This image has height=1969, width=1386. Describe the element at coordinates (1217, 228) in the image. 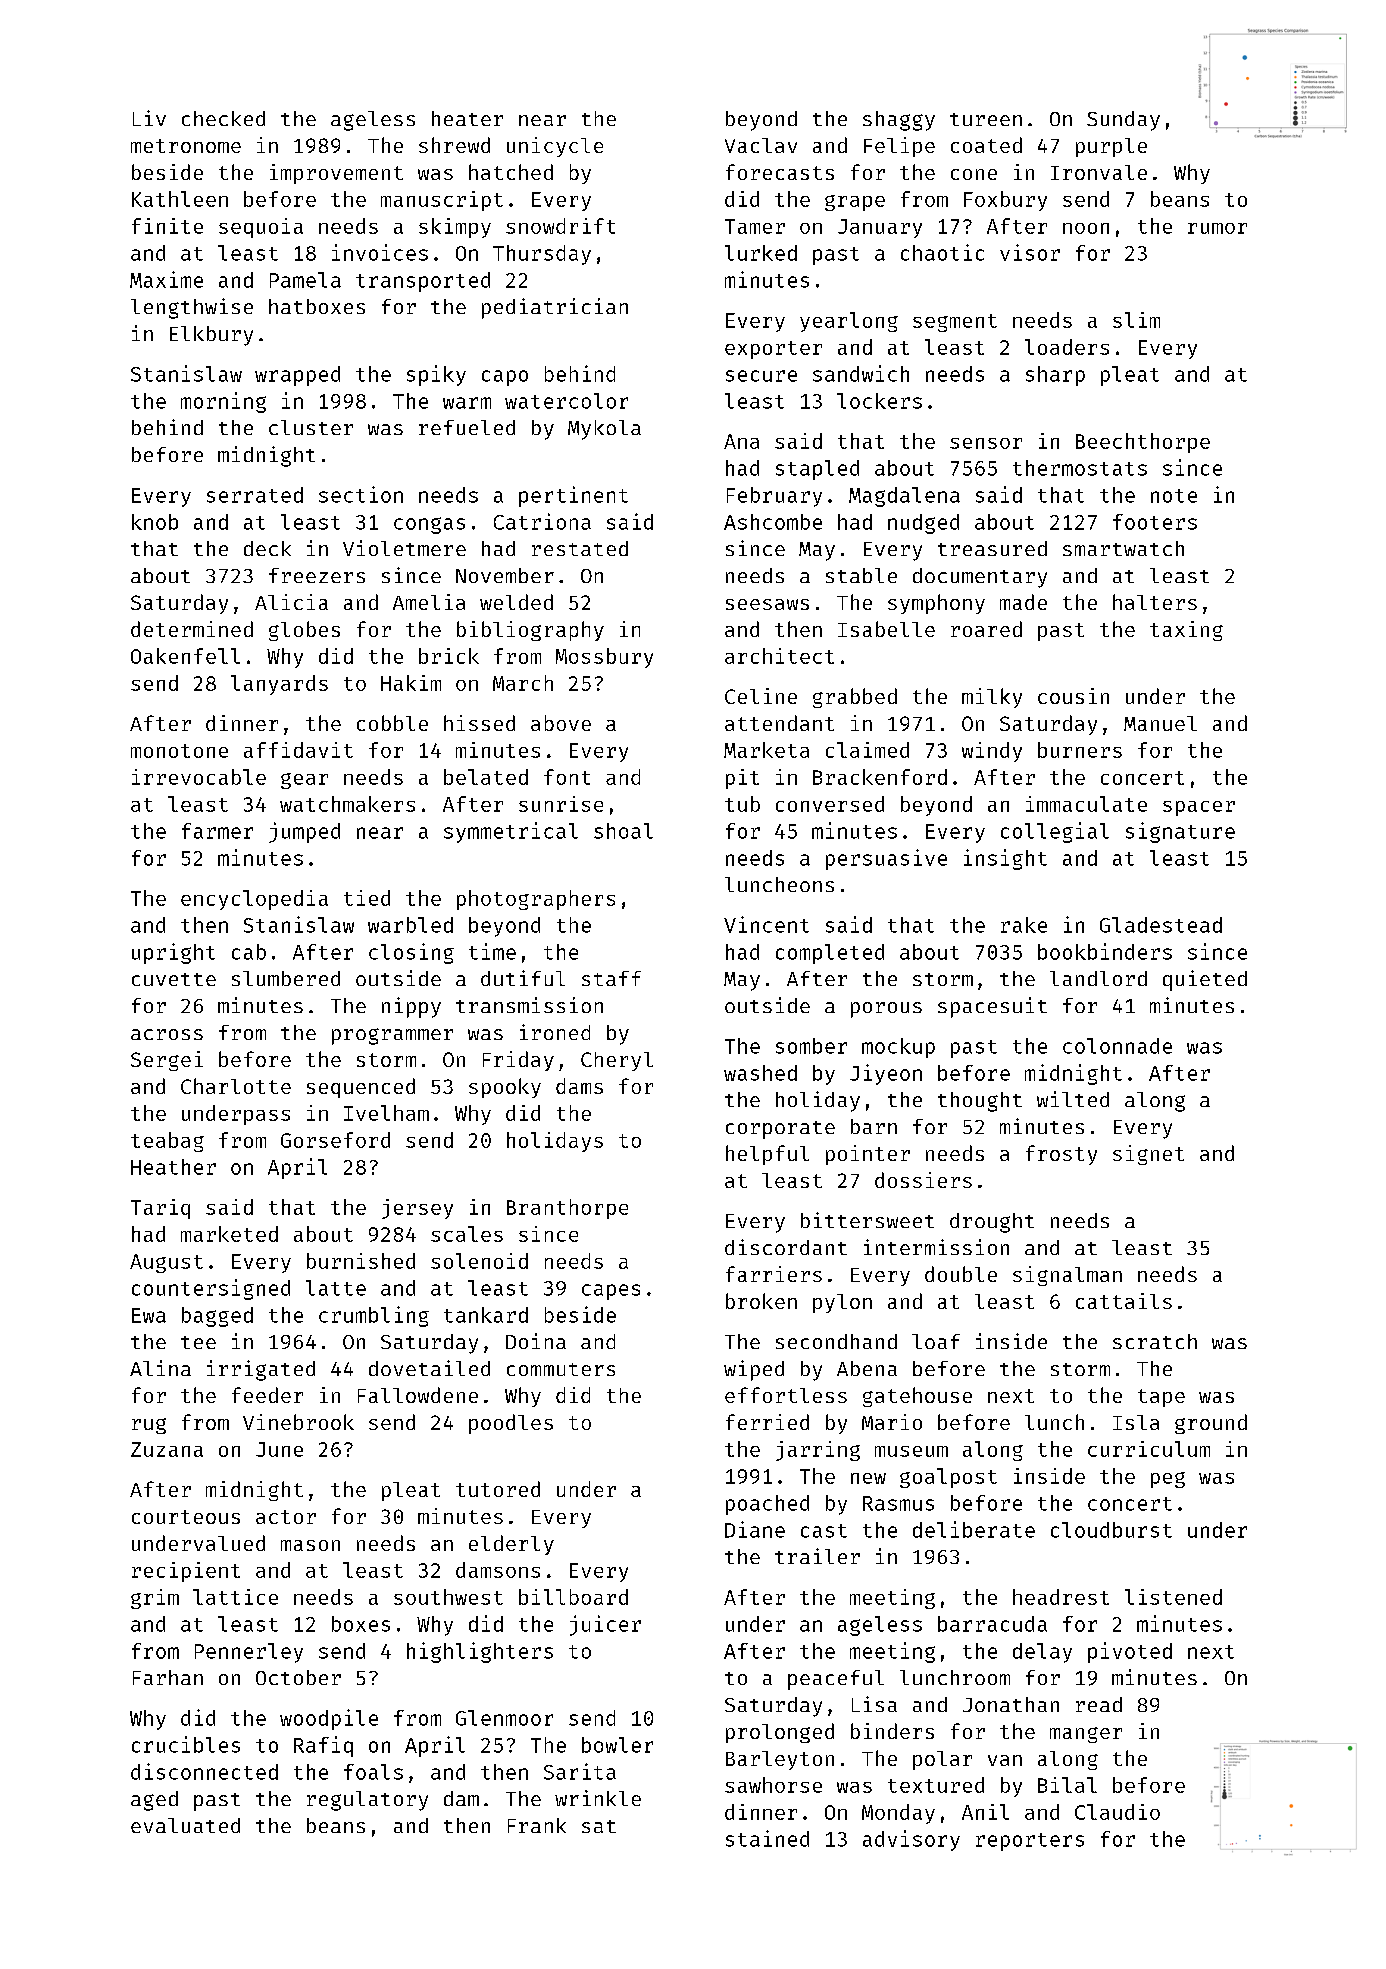

I see `rumor` at that location.
